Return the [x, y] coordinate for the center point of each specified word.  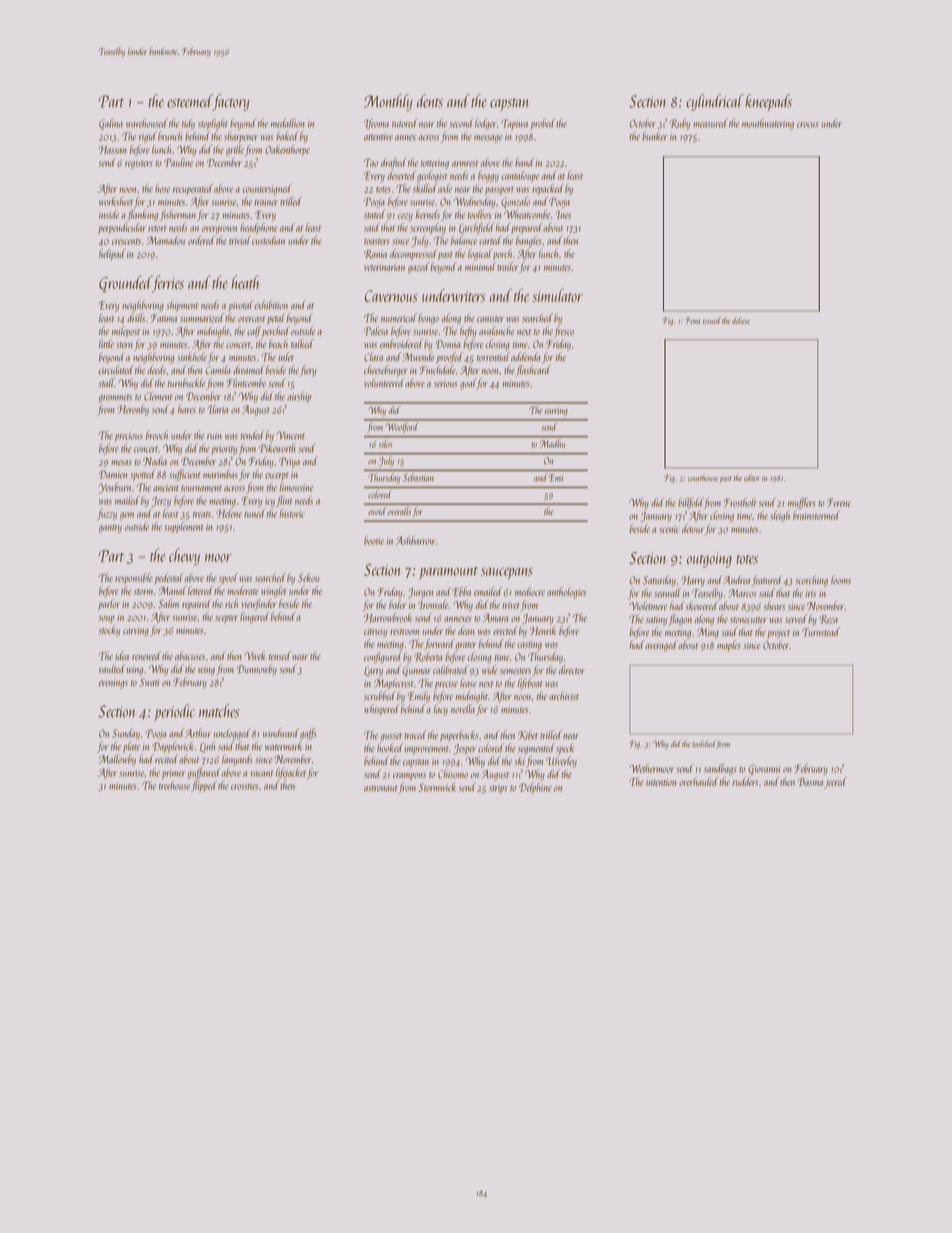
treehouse [174, 785]
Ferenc [839, 502]
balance [464, 240]
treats [202, 515]
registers [139, 164]
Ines [563, 215]
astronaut [381, 788]
